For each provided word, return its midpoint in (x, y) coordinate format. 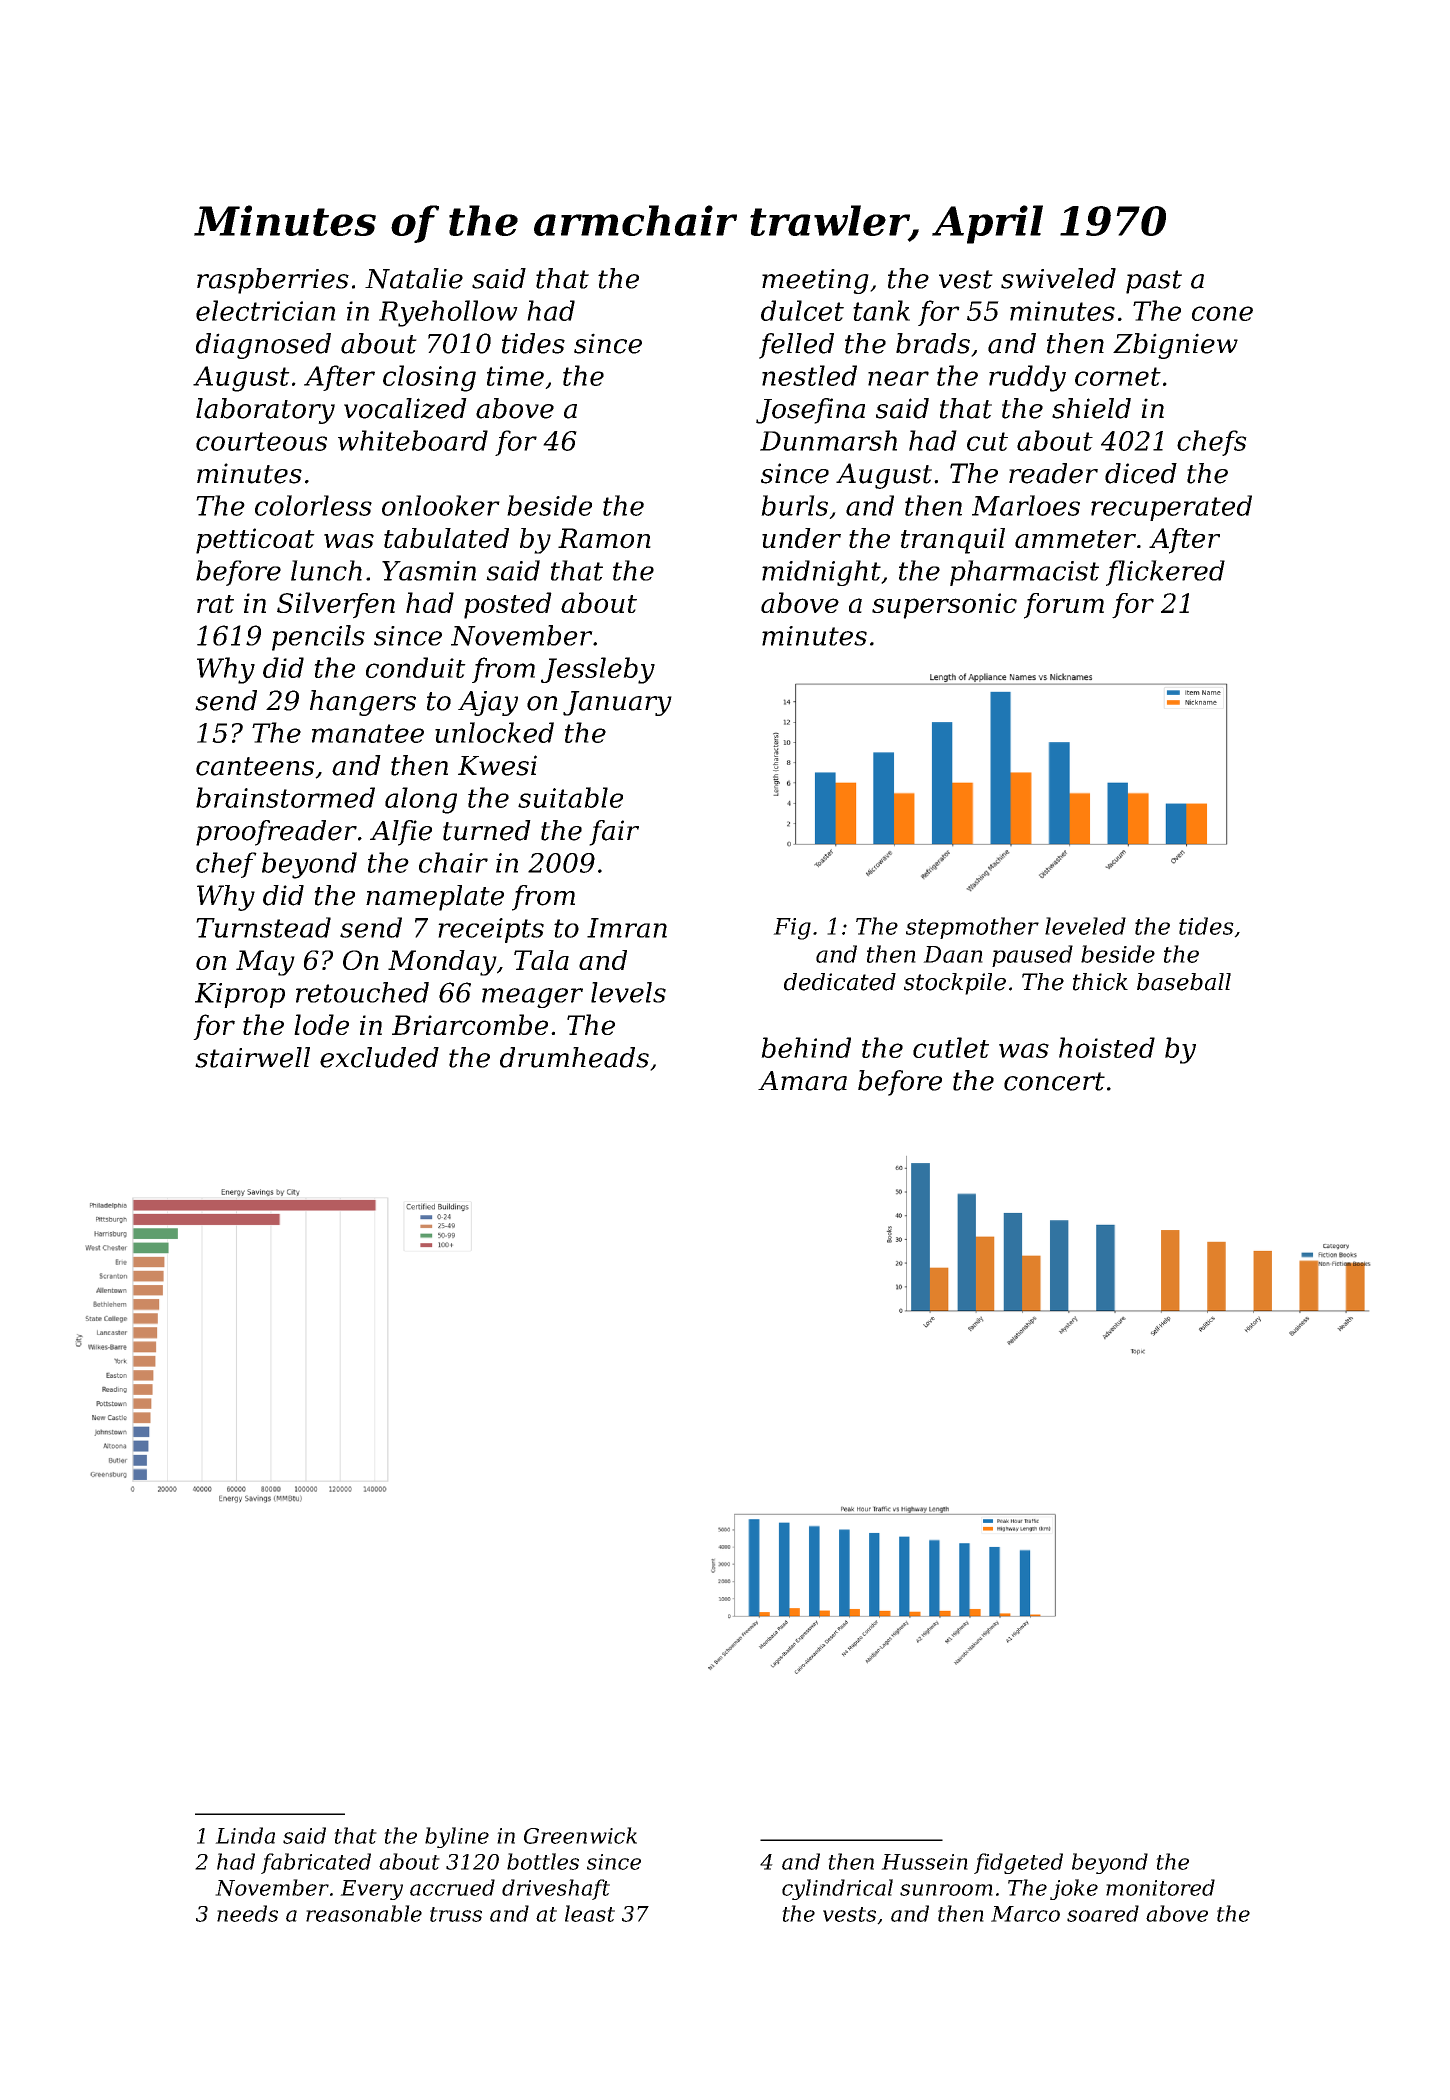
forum (1064, 606)
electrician (266, 310)
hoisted (1107, 1047)
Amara (802, 1081)
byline (457, 1837)
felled (796, 346)
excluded (379, 1057)
